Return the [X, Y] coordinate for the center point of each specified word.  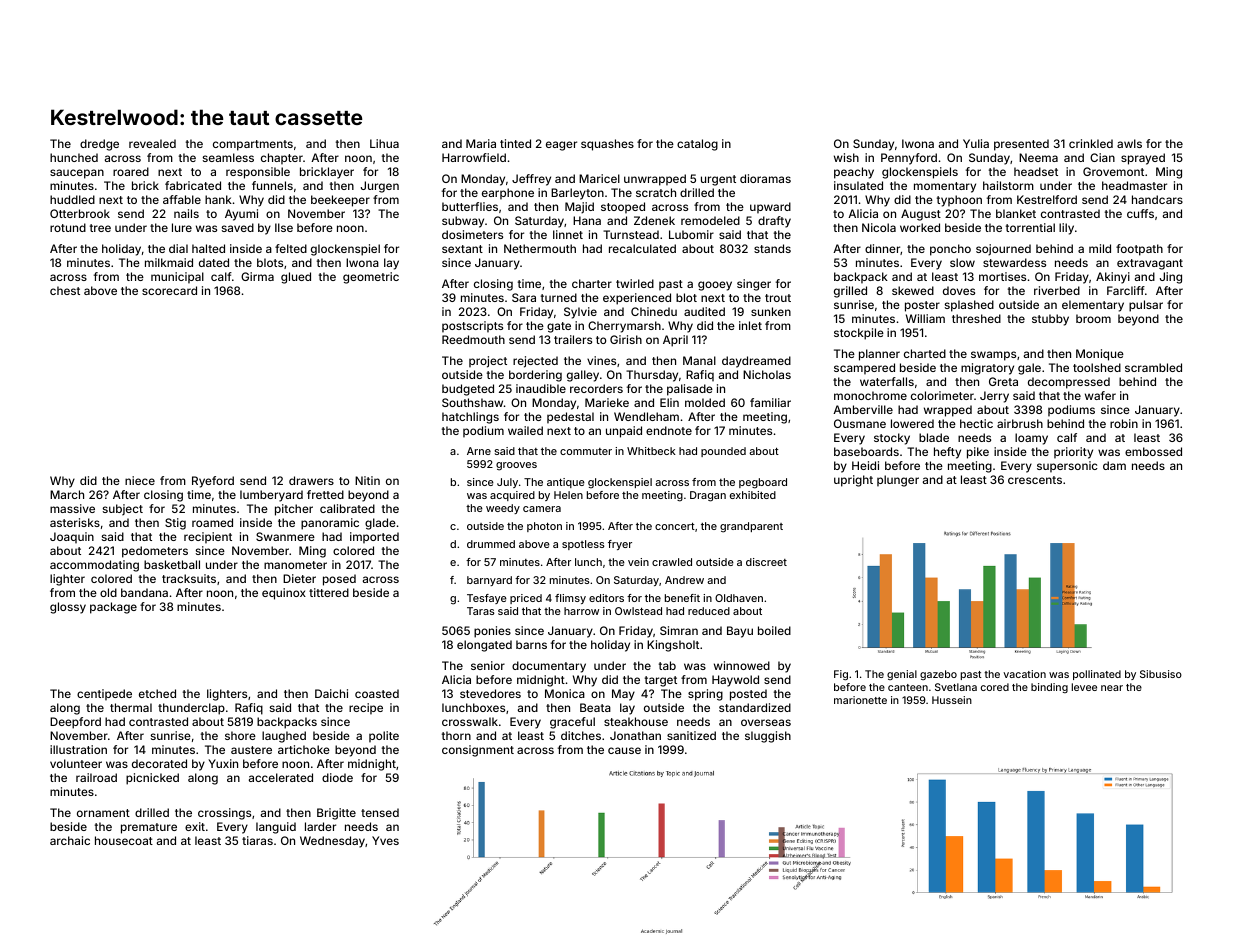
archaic [70, 840]
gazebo [938, 675]
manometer [295, 565]
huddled [72, 199]
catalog [697, 145]
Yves [385, 840]
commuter [586, 451]
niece [140, 480]
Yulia [976, 143]
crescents [1035, 480]
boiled [774, 630]
